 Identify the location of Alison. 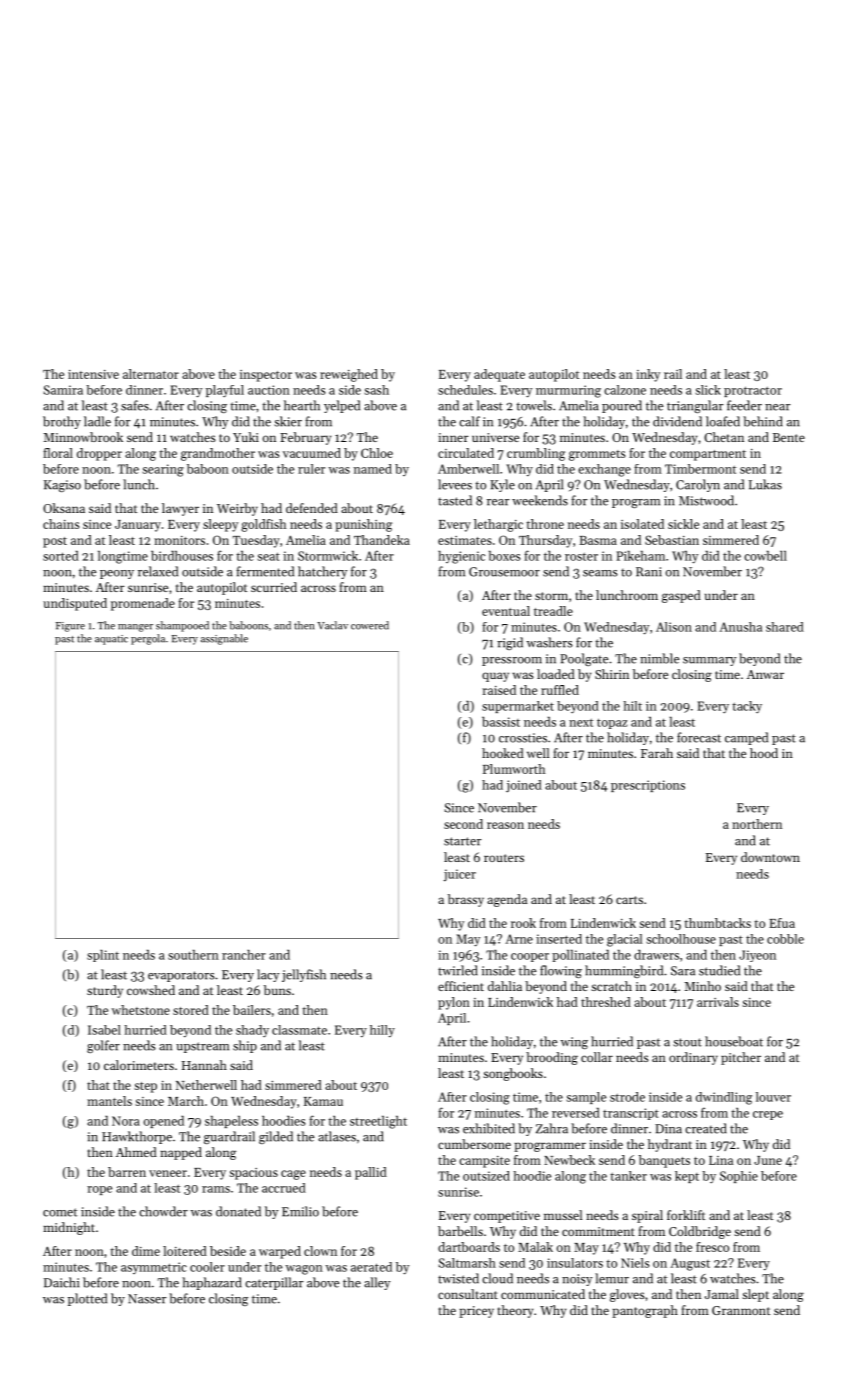
(674, 627).
